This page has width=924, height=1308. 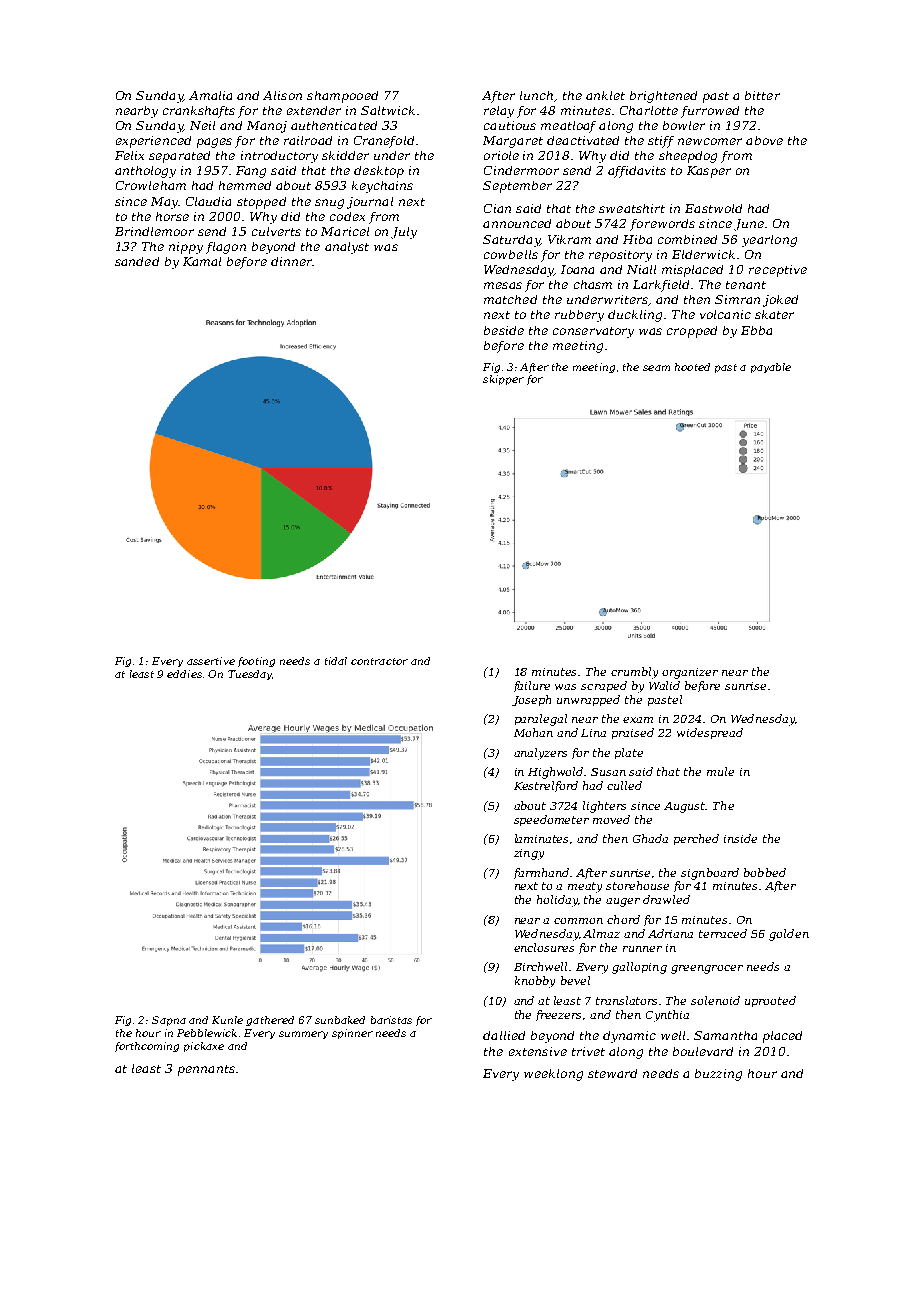 What do you see at coordinates (169, 1021) in the page?
I see `Sapna` at bounding box center [169, 1021].
